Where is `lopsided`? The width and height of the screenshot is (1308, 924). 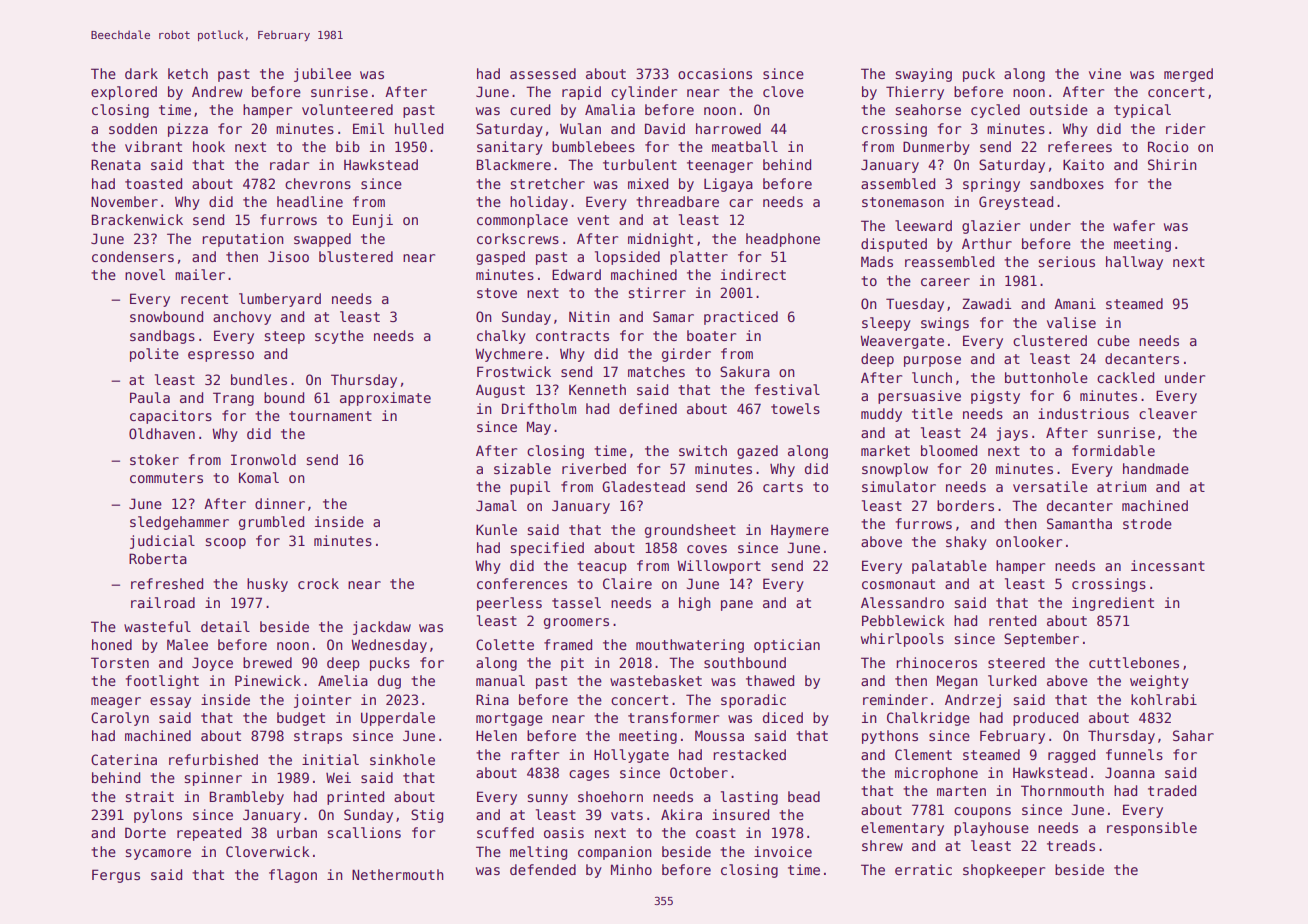
lopsided is located at coordinates (627, 258).
